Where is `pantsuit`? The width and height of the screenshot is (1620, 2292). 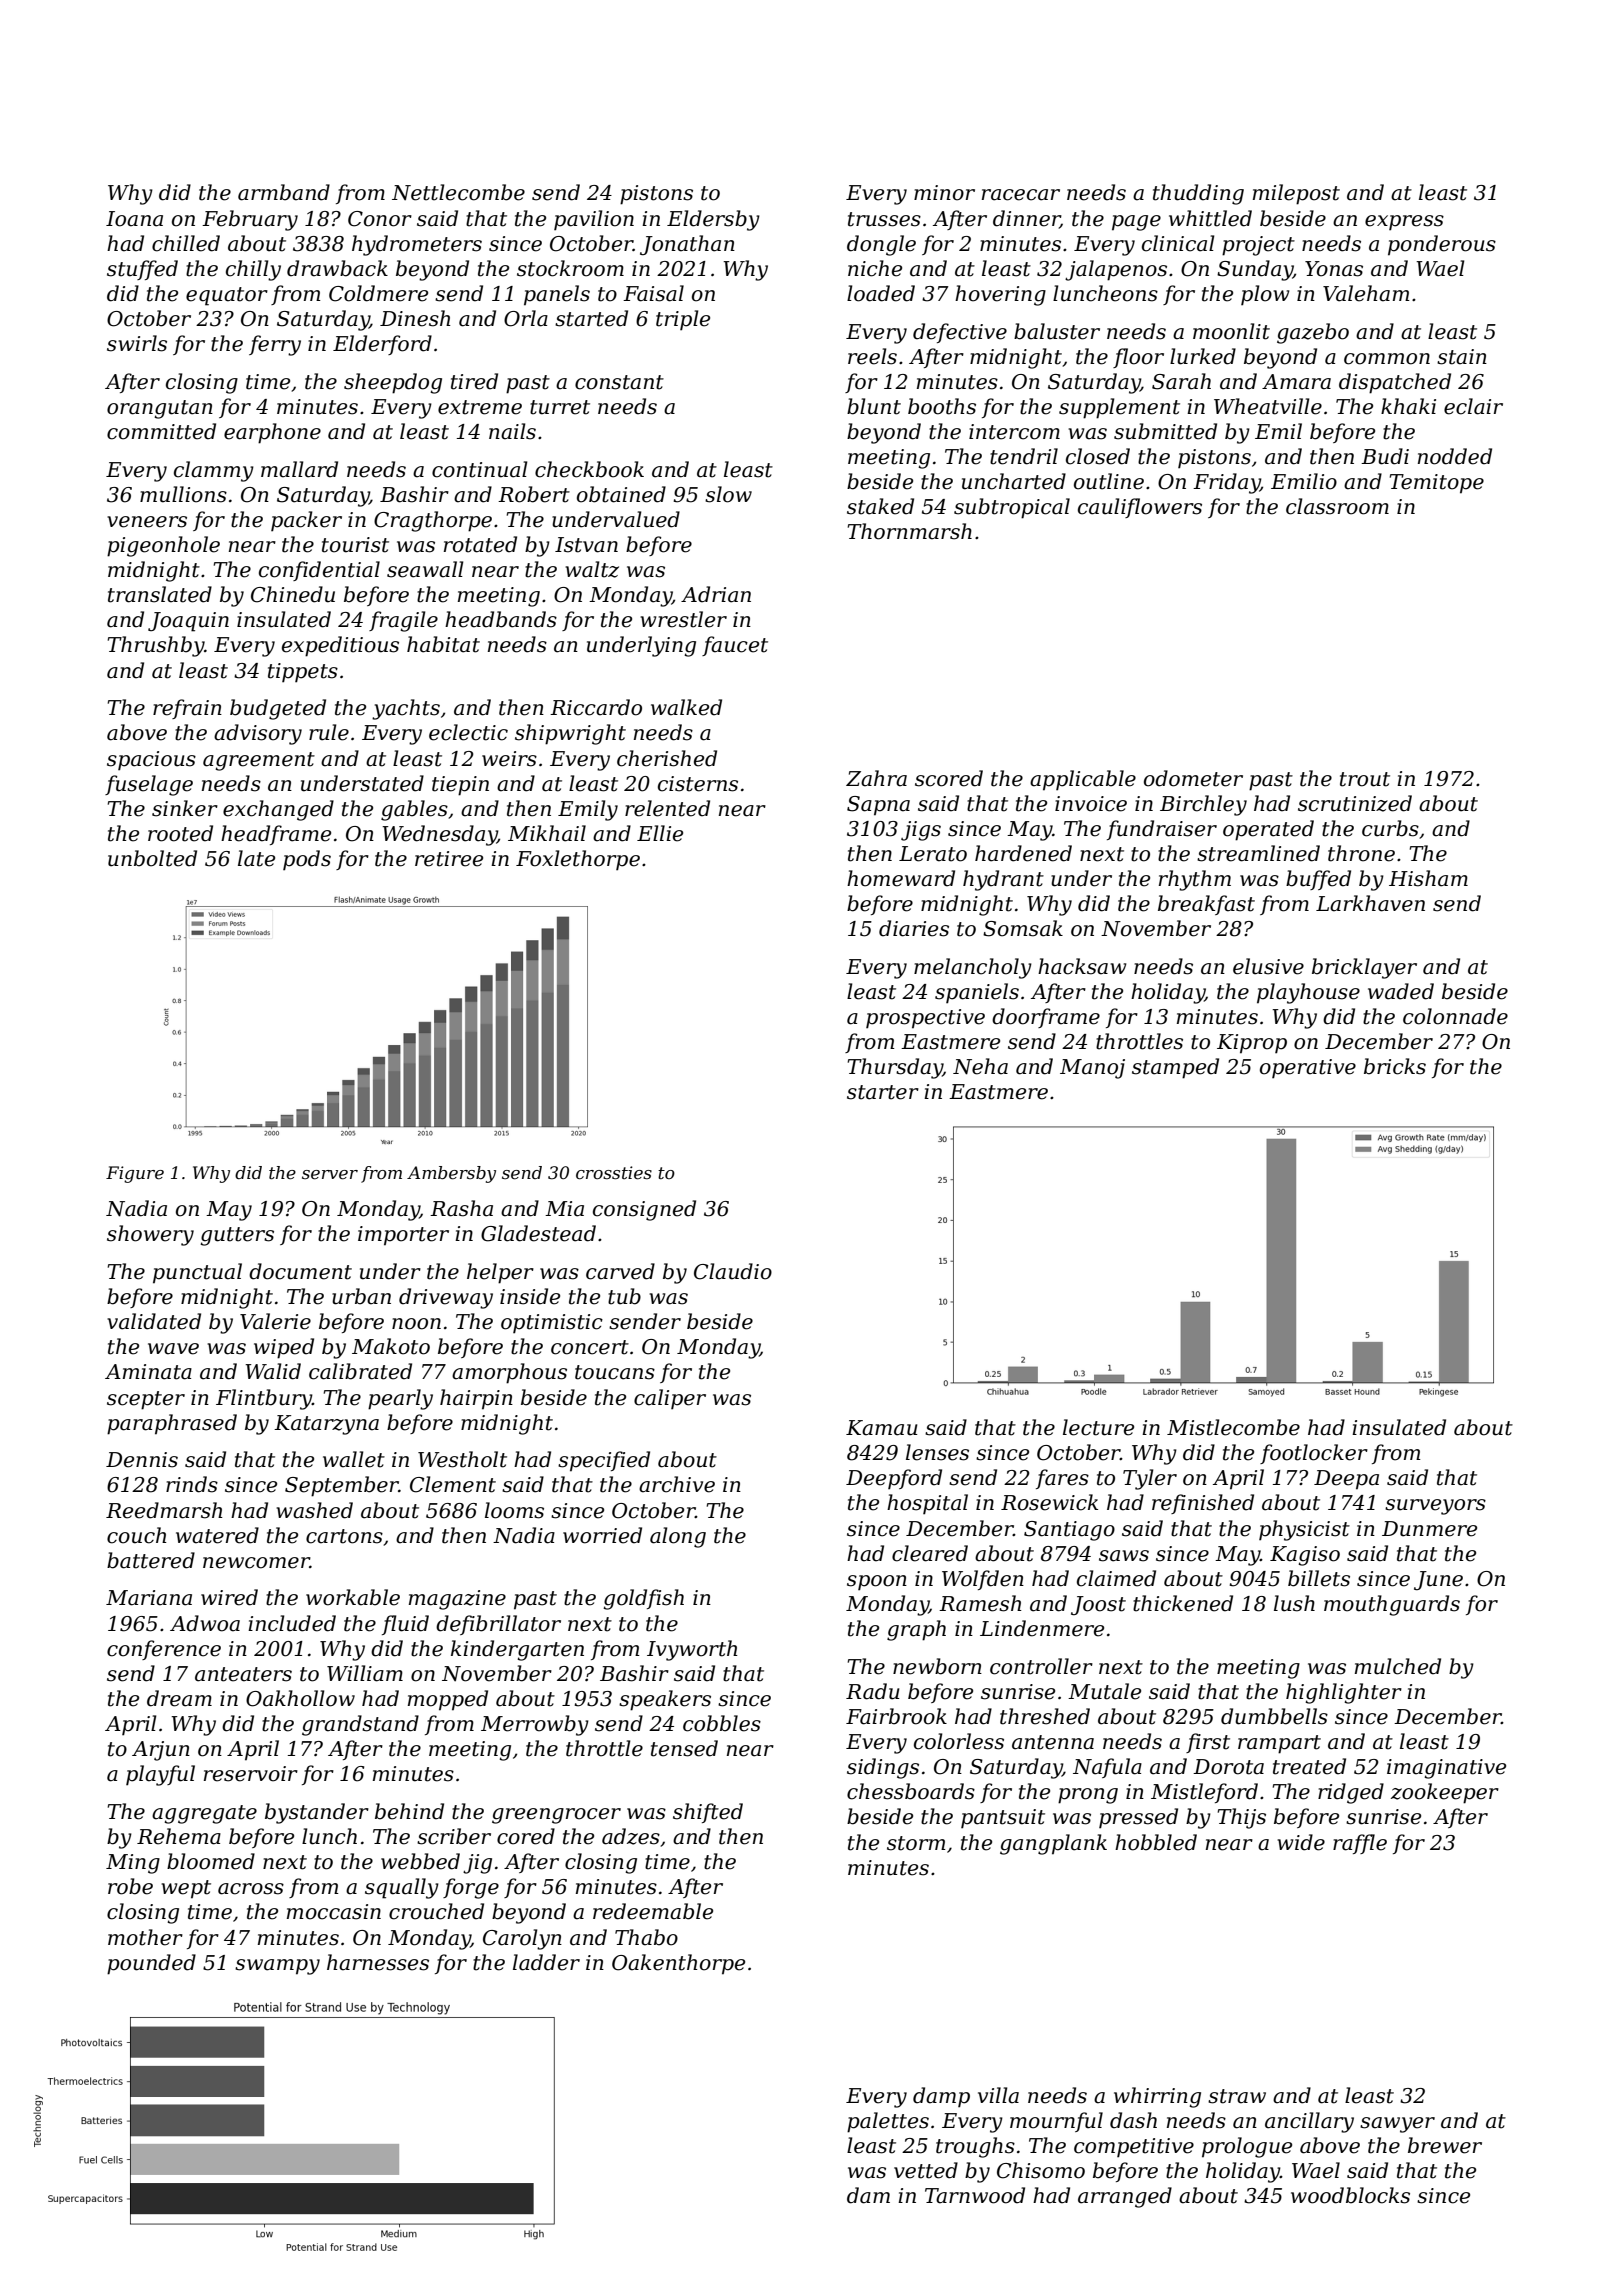 pantsuit is located at coordinates (1003, 1819).
